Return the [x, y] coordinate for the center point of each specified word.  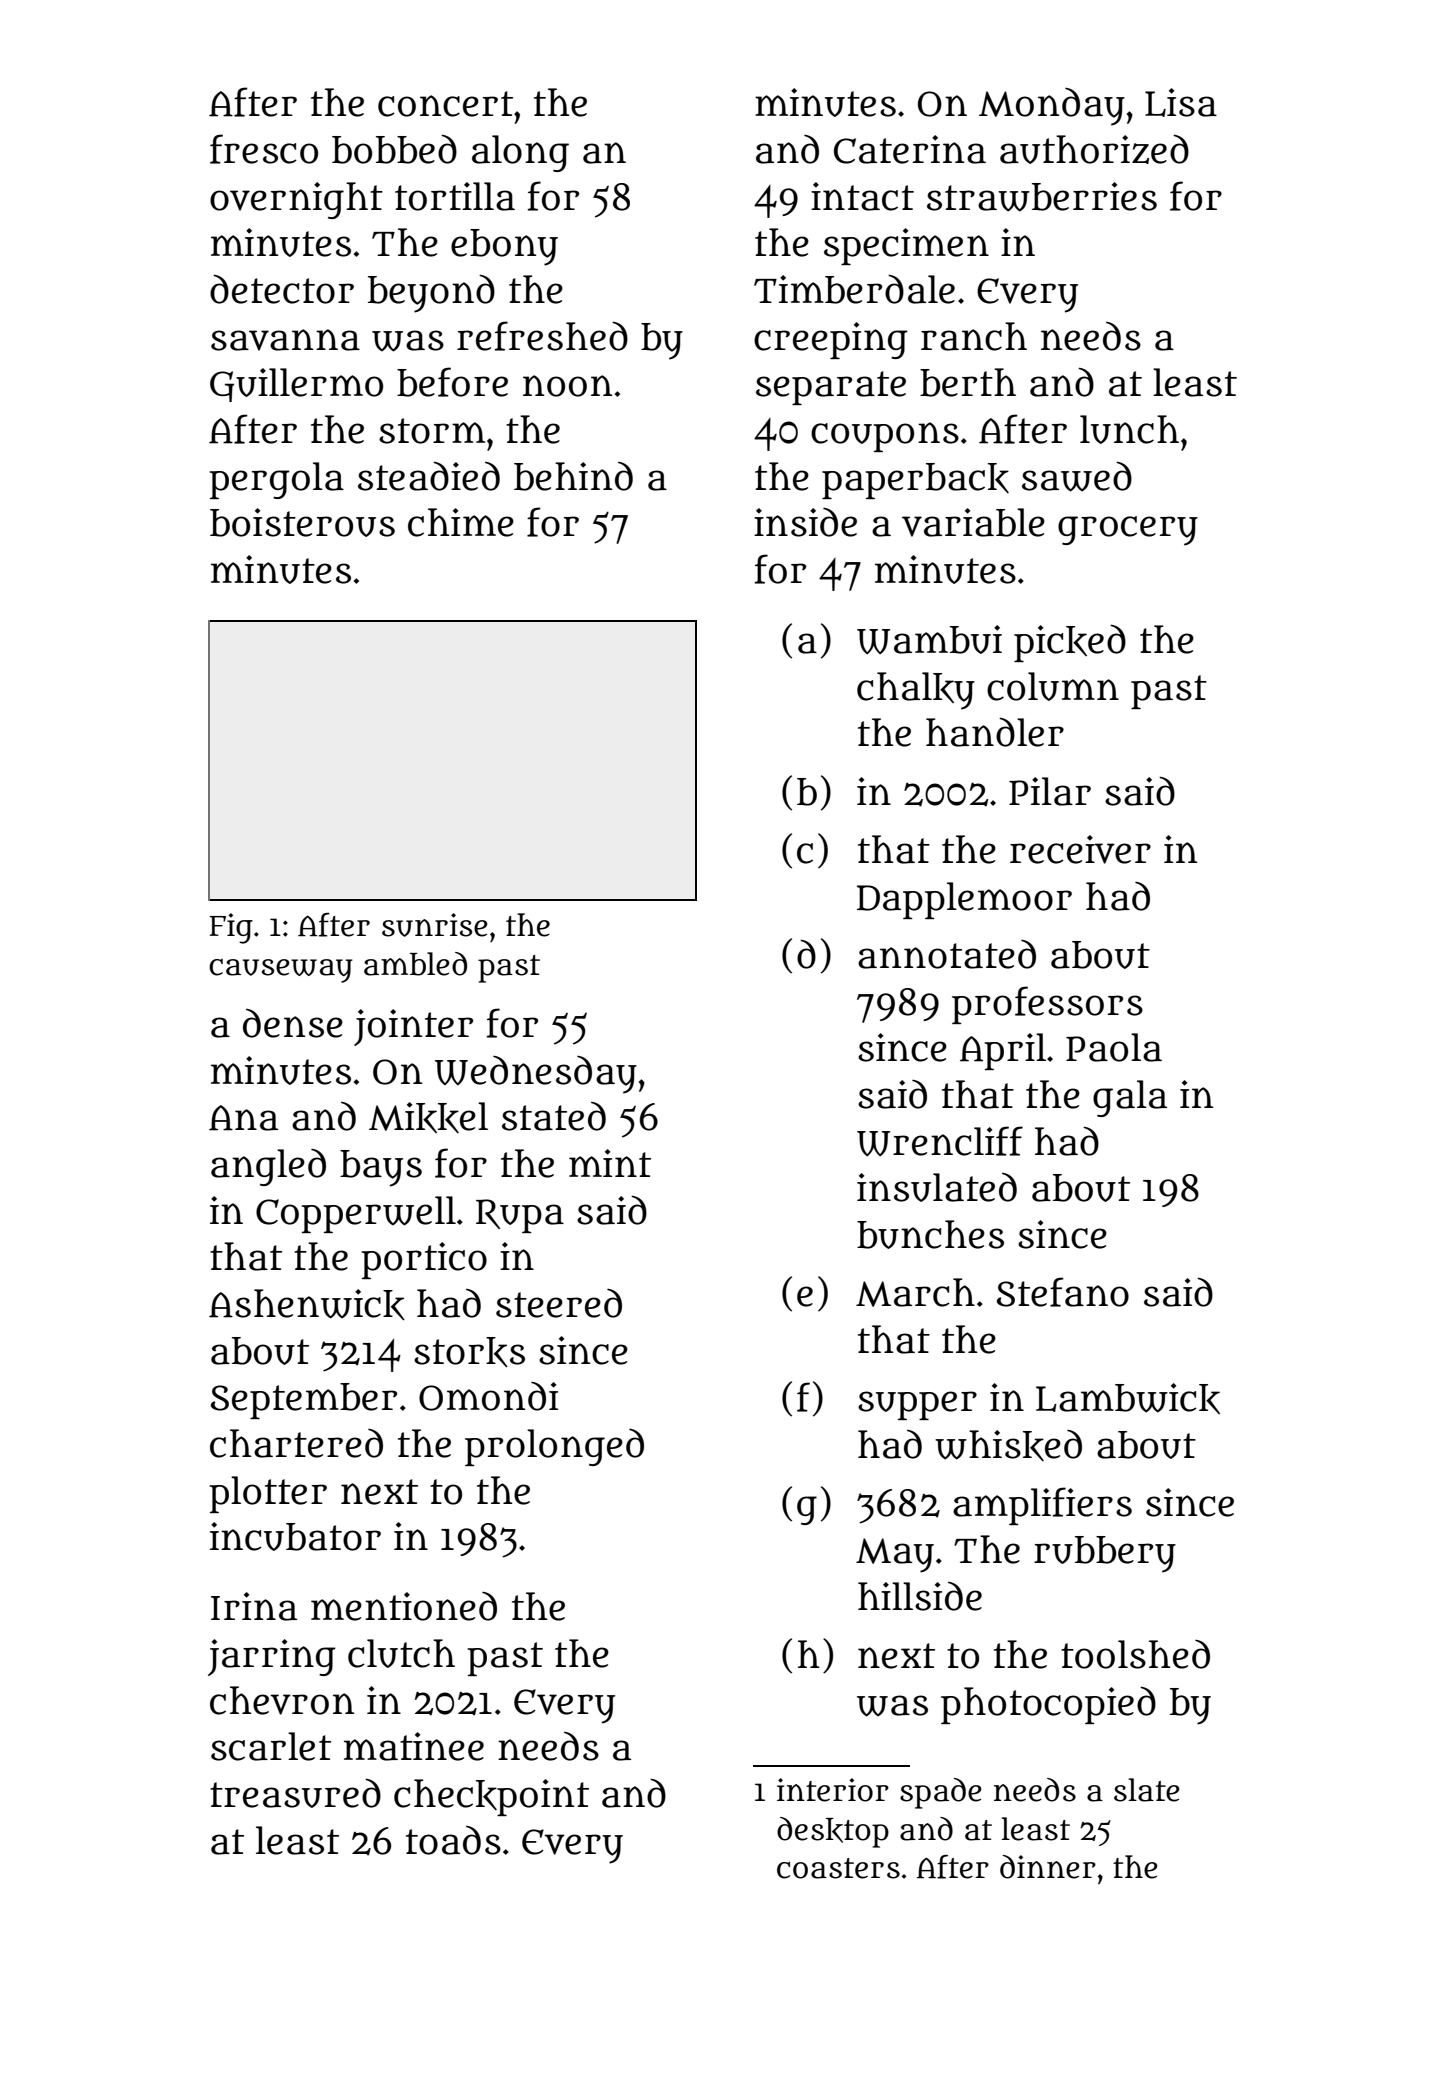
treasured [295, 1793]
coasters [838, 1868]
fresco [264, 149]
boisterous [302, 522]
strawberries [1042, 197]
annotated [947, 954]
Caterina [910, 149]
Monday [1052, 107]
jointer [413, 1027]
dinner [1048, 1867]
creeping [831, 340]
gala [1130, 1098]
